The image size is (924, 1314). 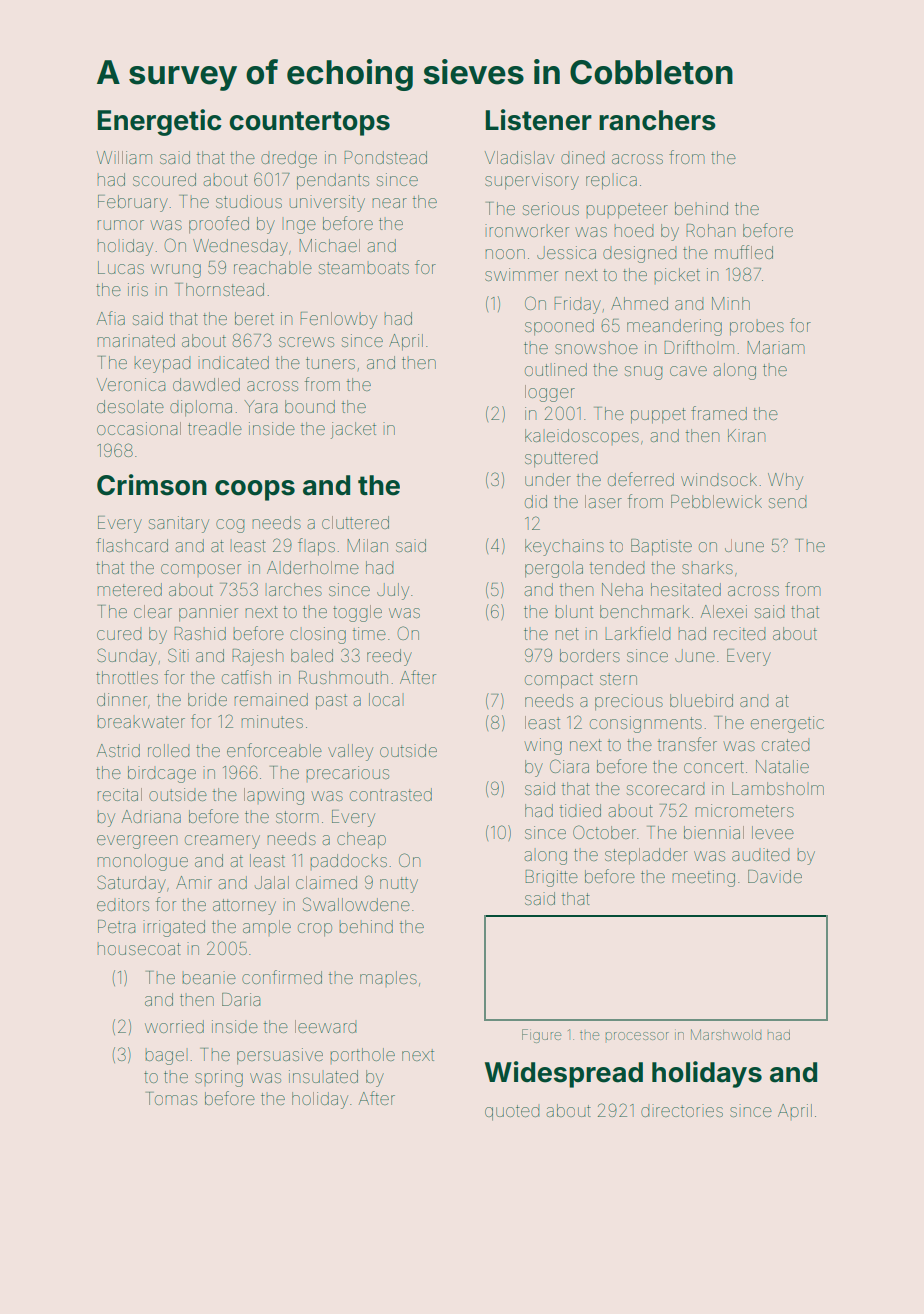 I want to click on Saturday, so click(x=131, y=884).
